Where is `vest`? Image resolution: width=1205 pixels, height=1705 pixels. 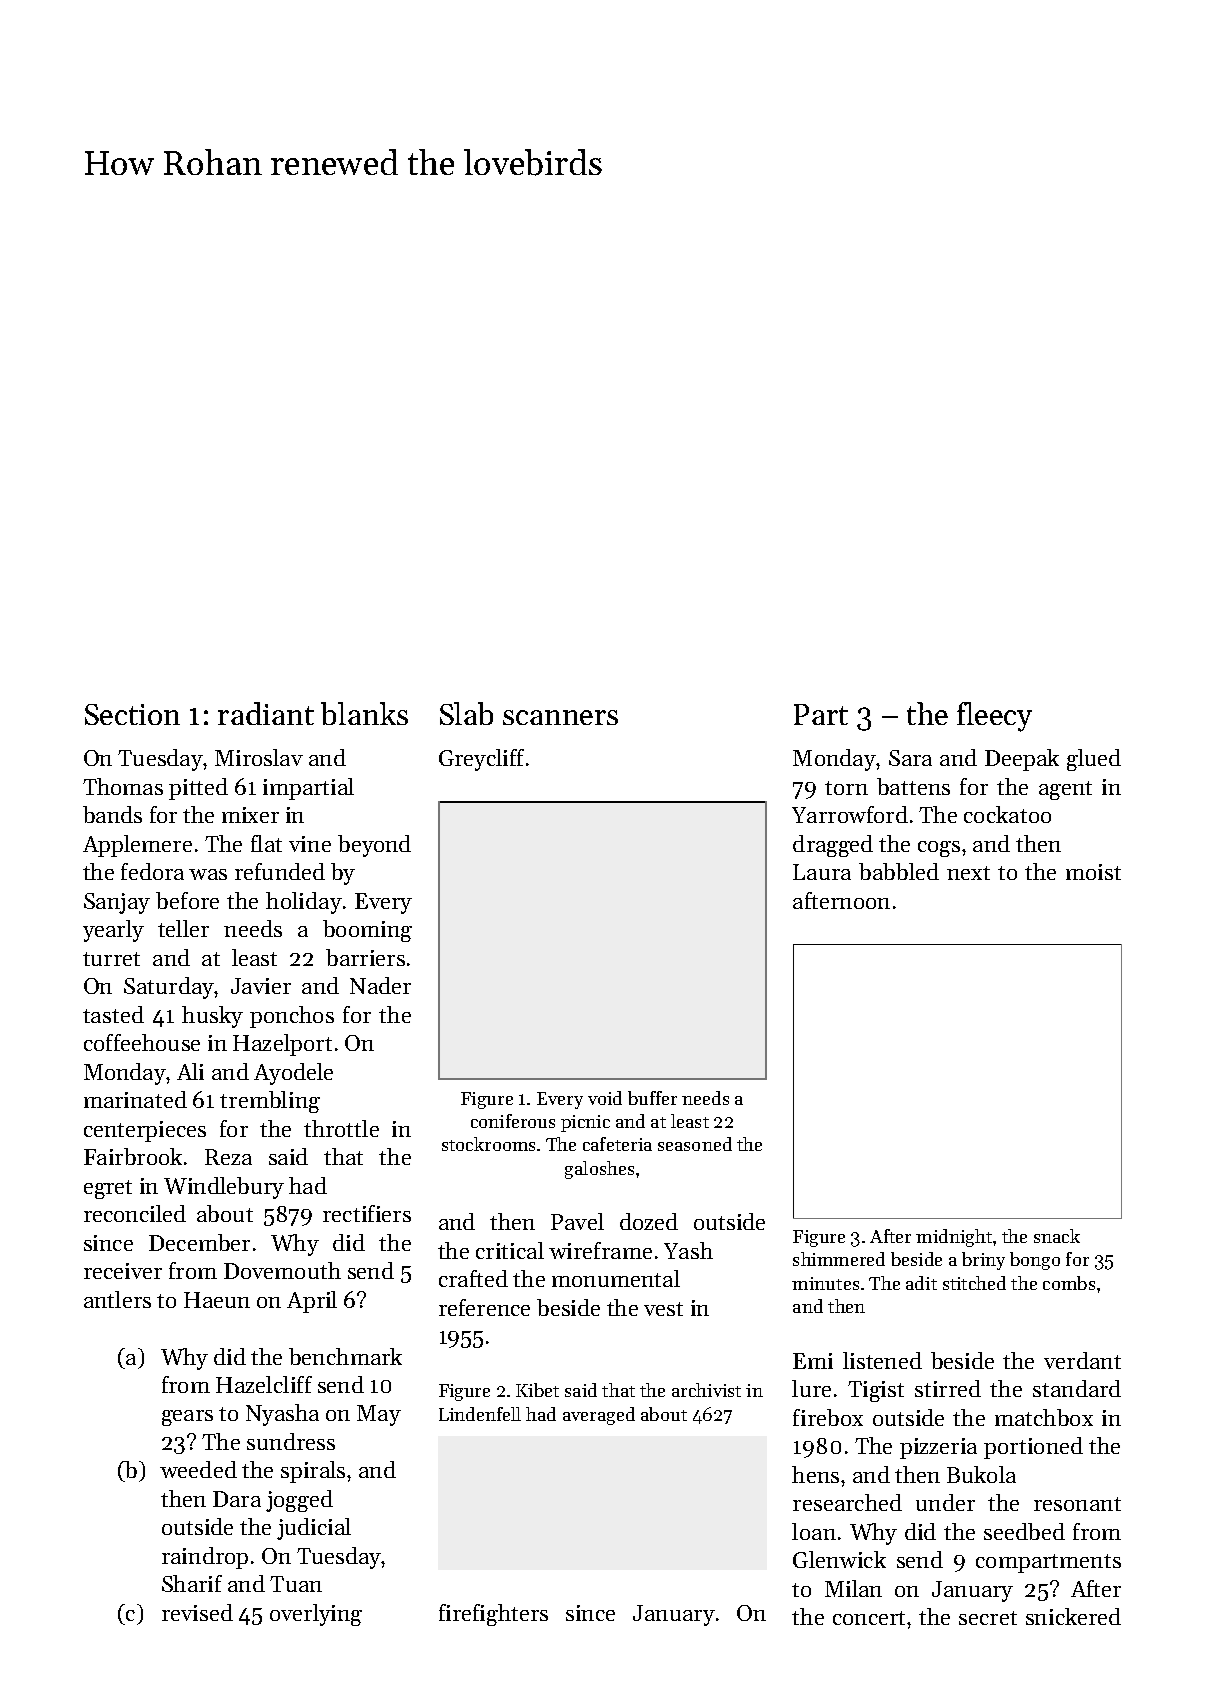
vest is located at coordinates (663, 1309).
